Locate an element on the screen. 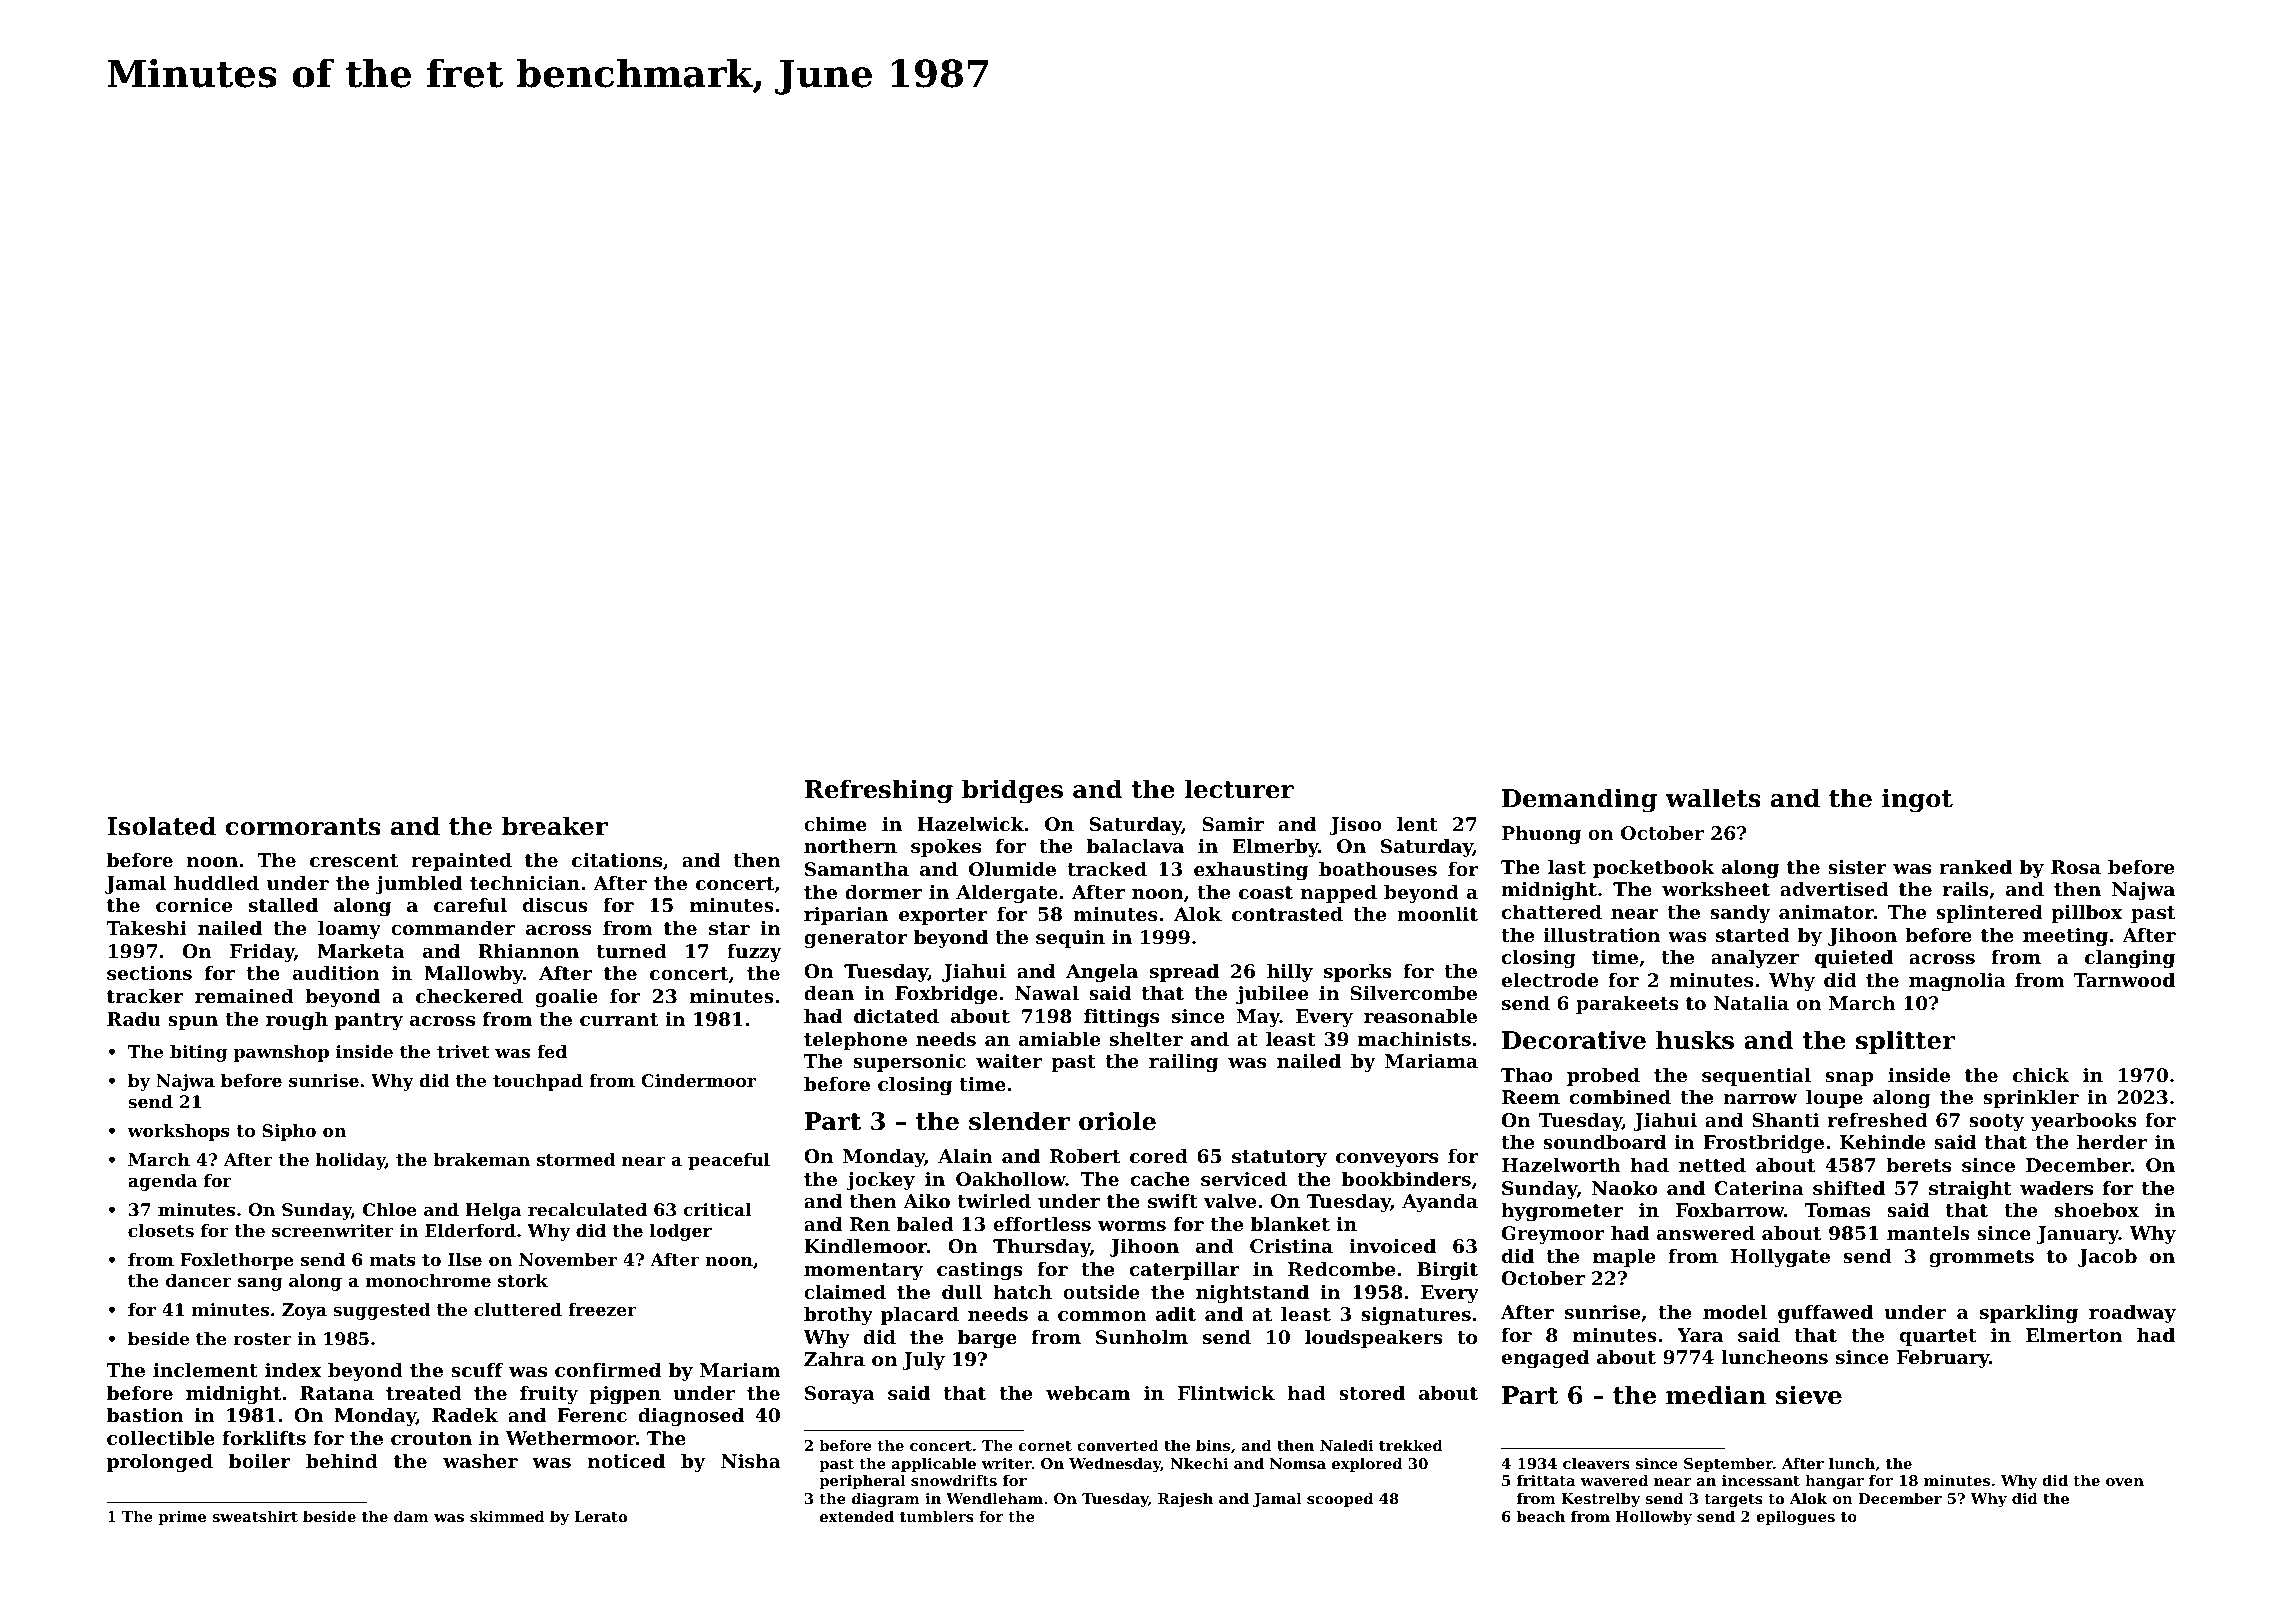 The width and height of the screenshot is (2282, 1614). breaker is located at coordinates (555, 826).
